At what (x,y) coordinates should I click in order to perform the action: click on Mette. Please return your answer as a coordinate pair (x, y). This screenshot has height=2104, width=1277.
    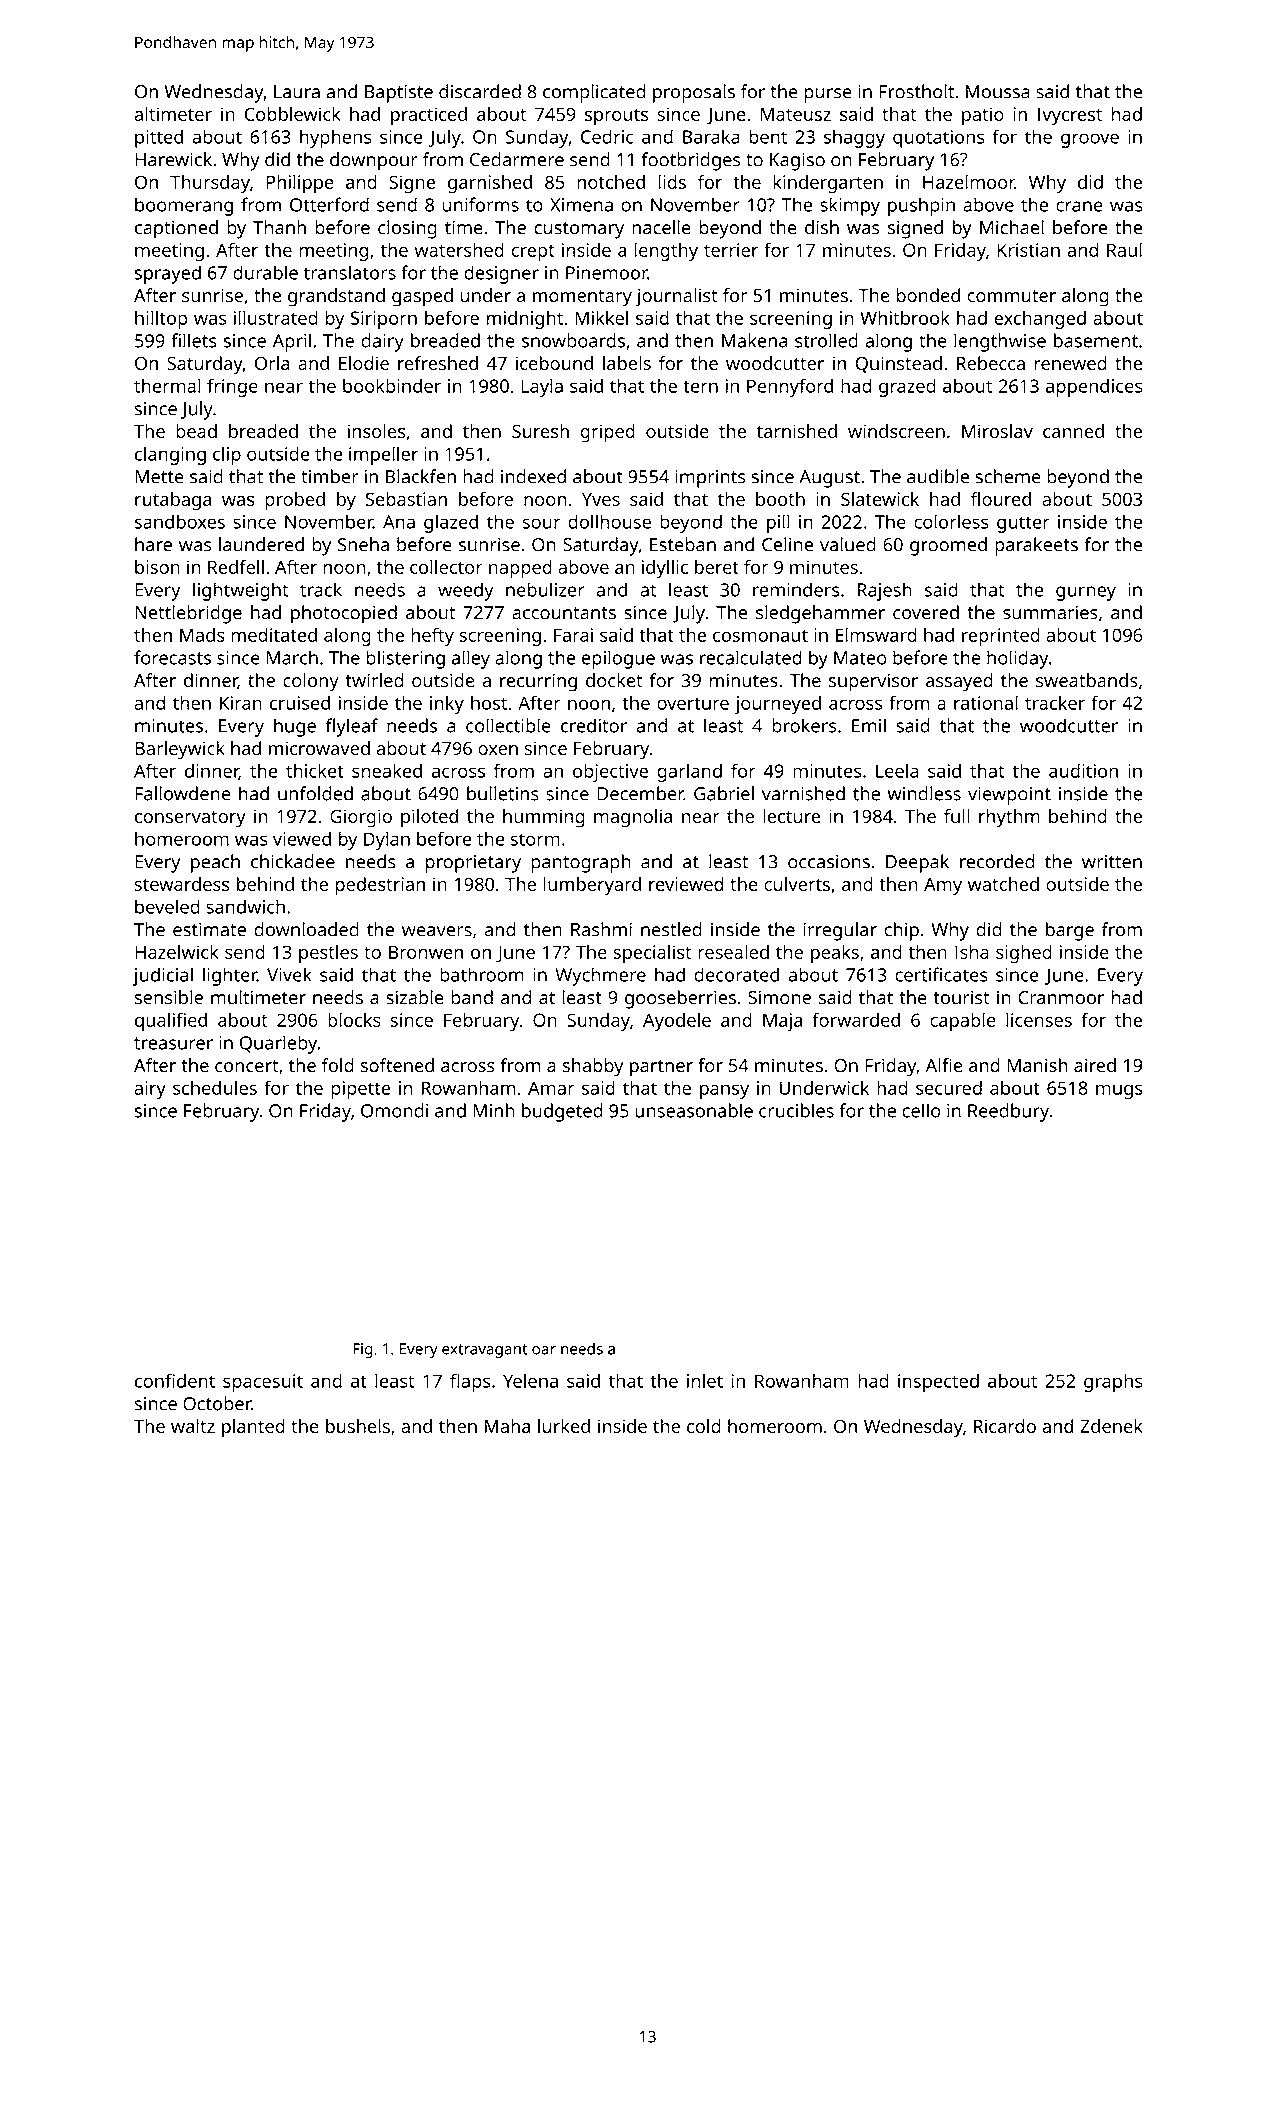
    Looking at the image, I should click on (159, 477).
